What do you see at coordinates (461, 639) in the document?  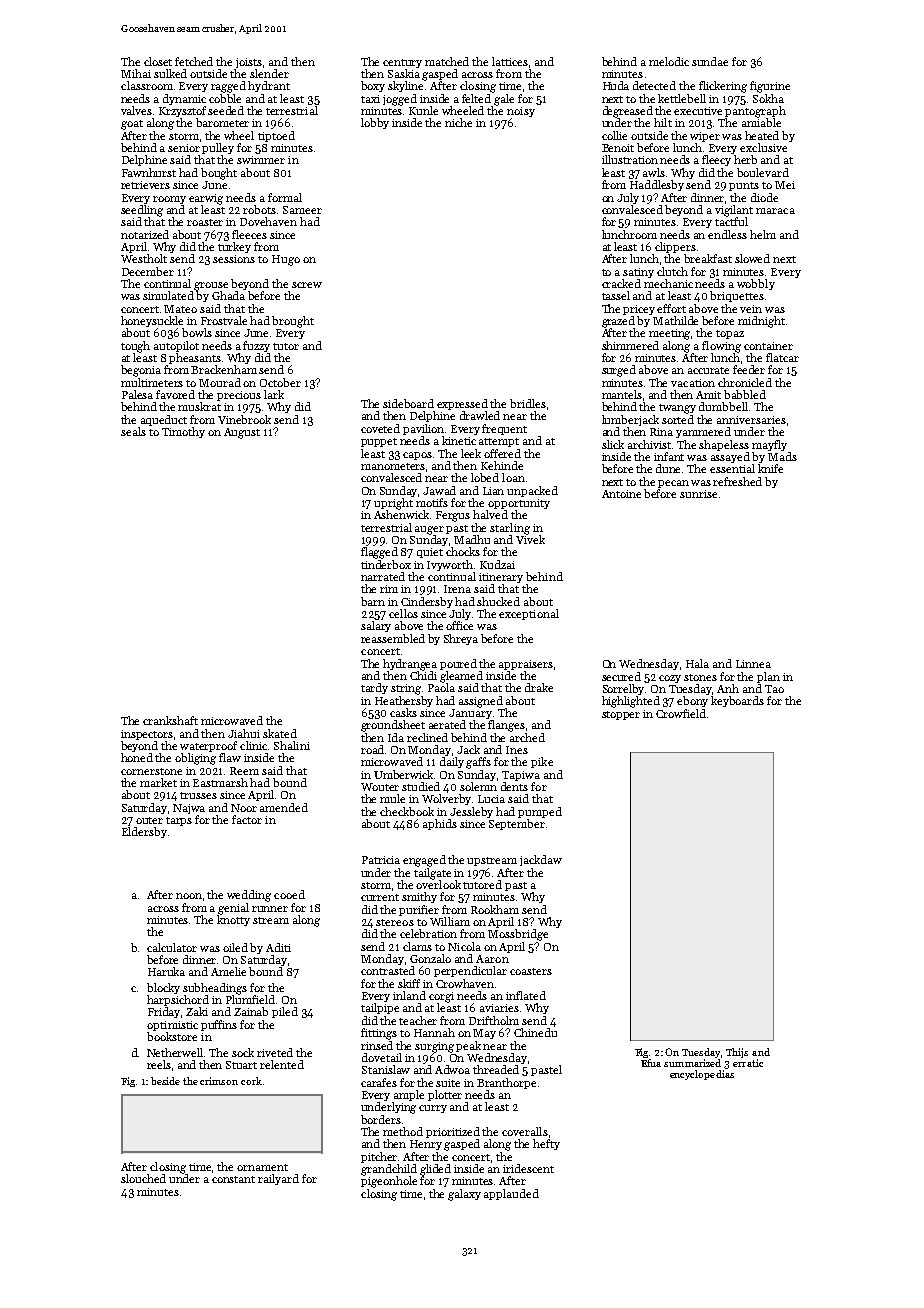 I see `Shreya` at bounding box center [461, 639].
